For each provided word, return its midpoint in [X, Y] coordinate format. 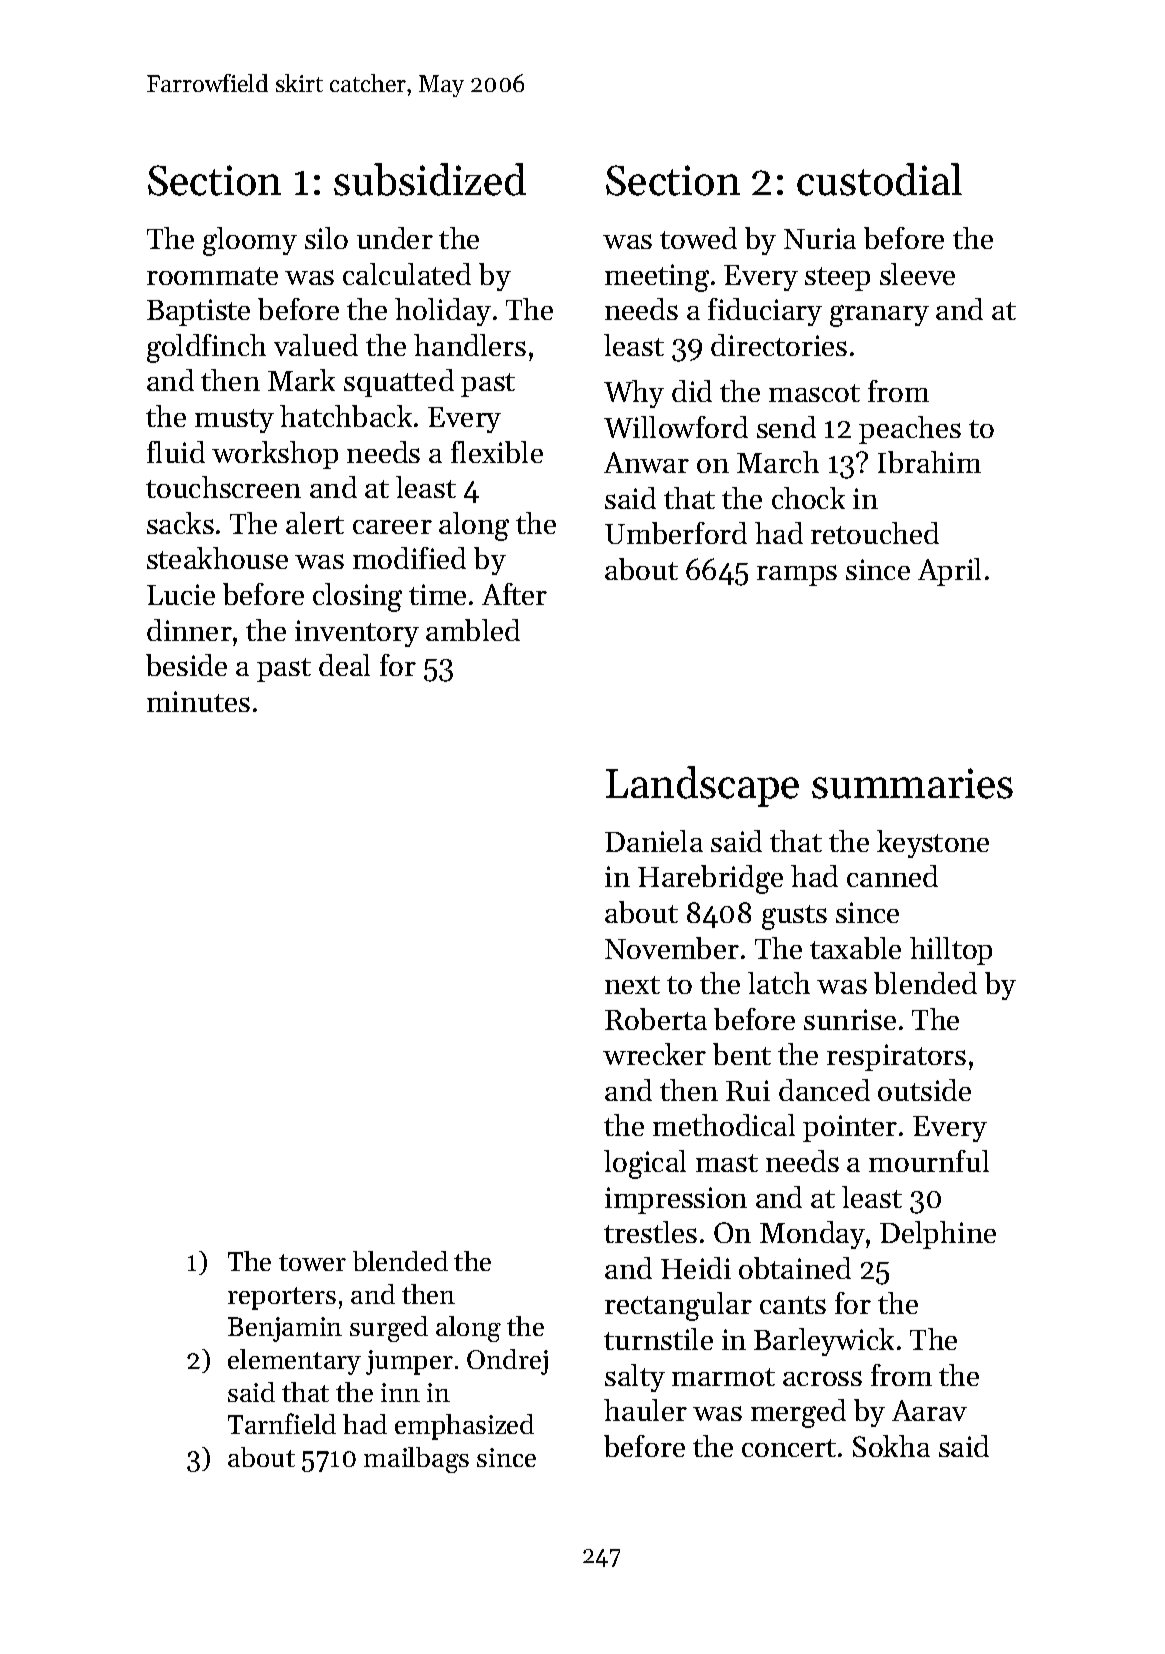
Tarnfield [282, 1423]
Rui [748, 1090]
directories [779, 345]
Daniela [654, 841]
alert [315, 523]
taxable [855, 948]
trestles [650, 1232]
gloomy [250, 241]
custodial [879, 179]
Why [634, 394]
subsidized [430, 179]
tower [312, 1262]
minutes [198, 701]
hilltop [951, 951]
